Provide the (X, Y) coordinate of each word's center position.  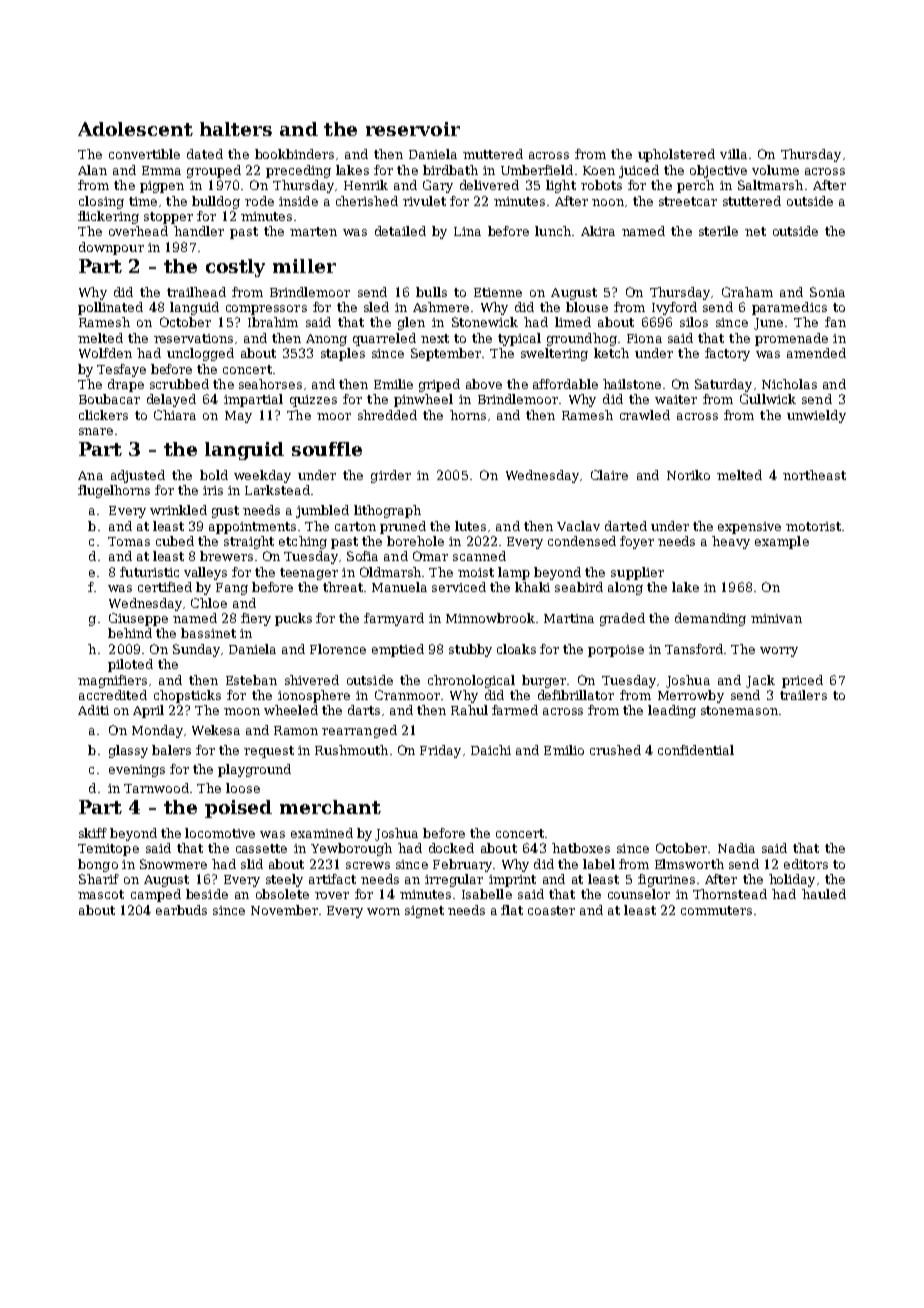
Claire (609, 475)
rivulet (424, 201)
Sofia (362, 556)
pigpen (162, 187)
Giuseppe (138, 619)
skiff (93, 833)
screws (368, 865)
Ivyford (674, 308)
